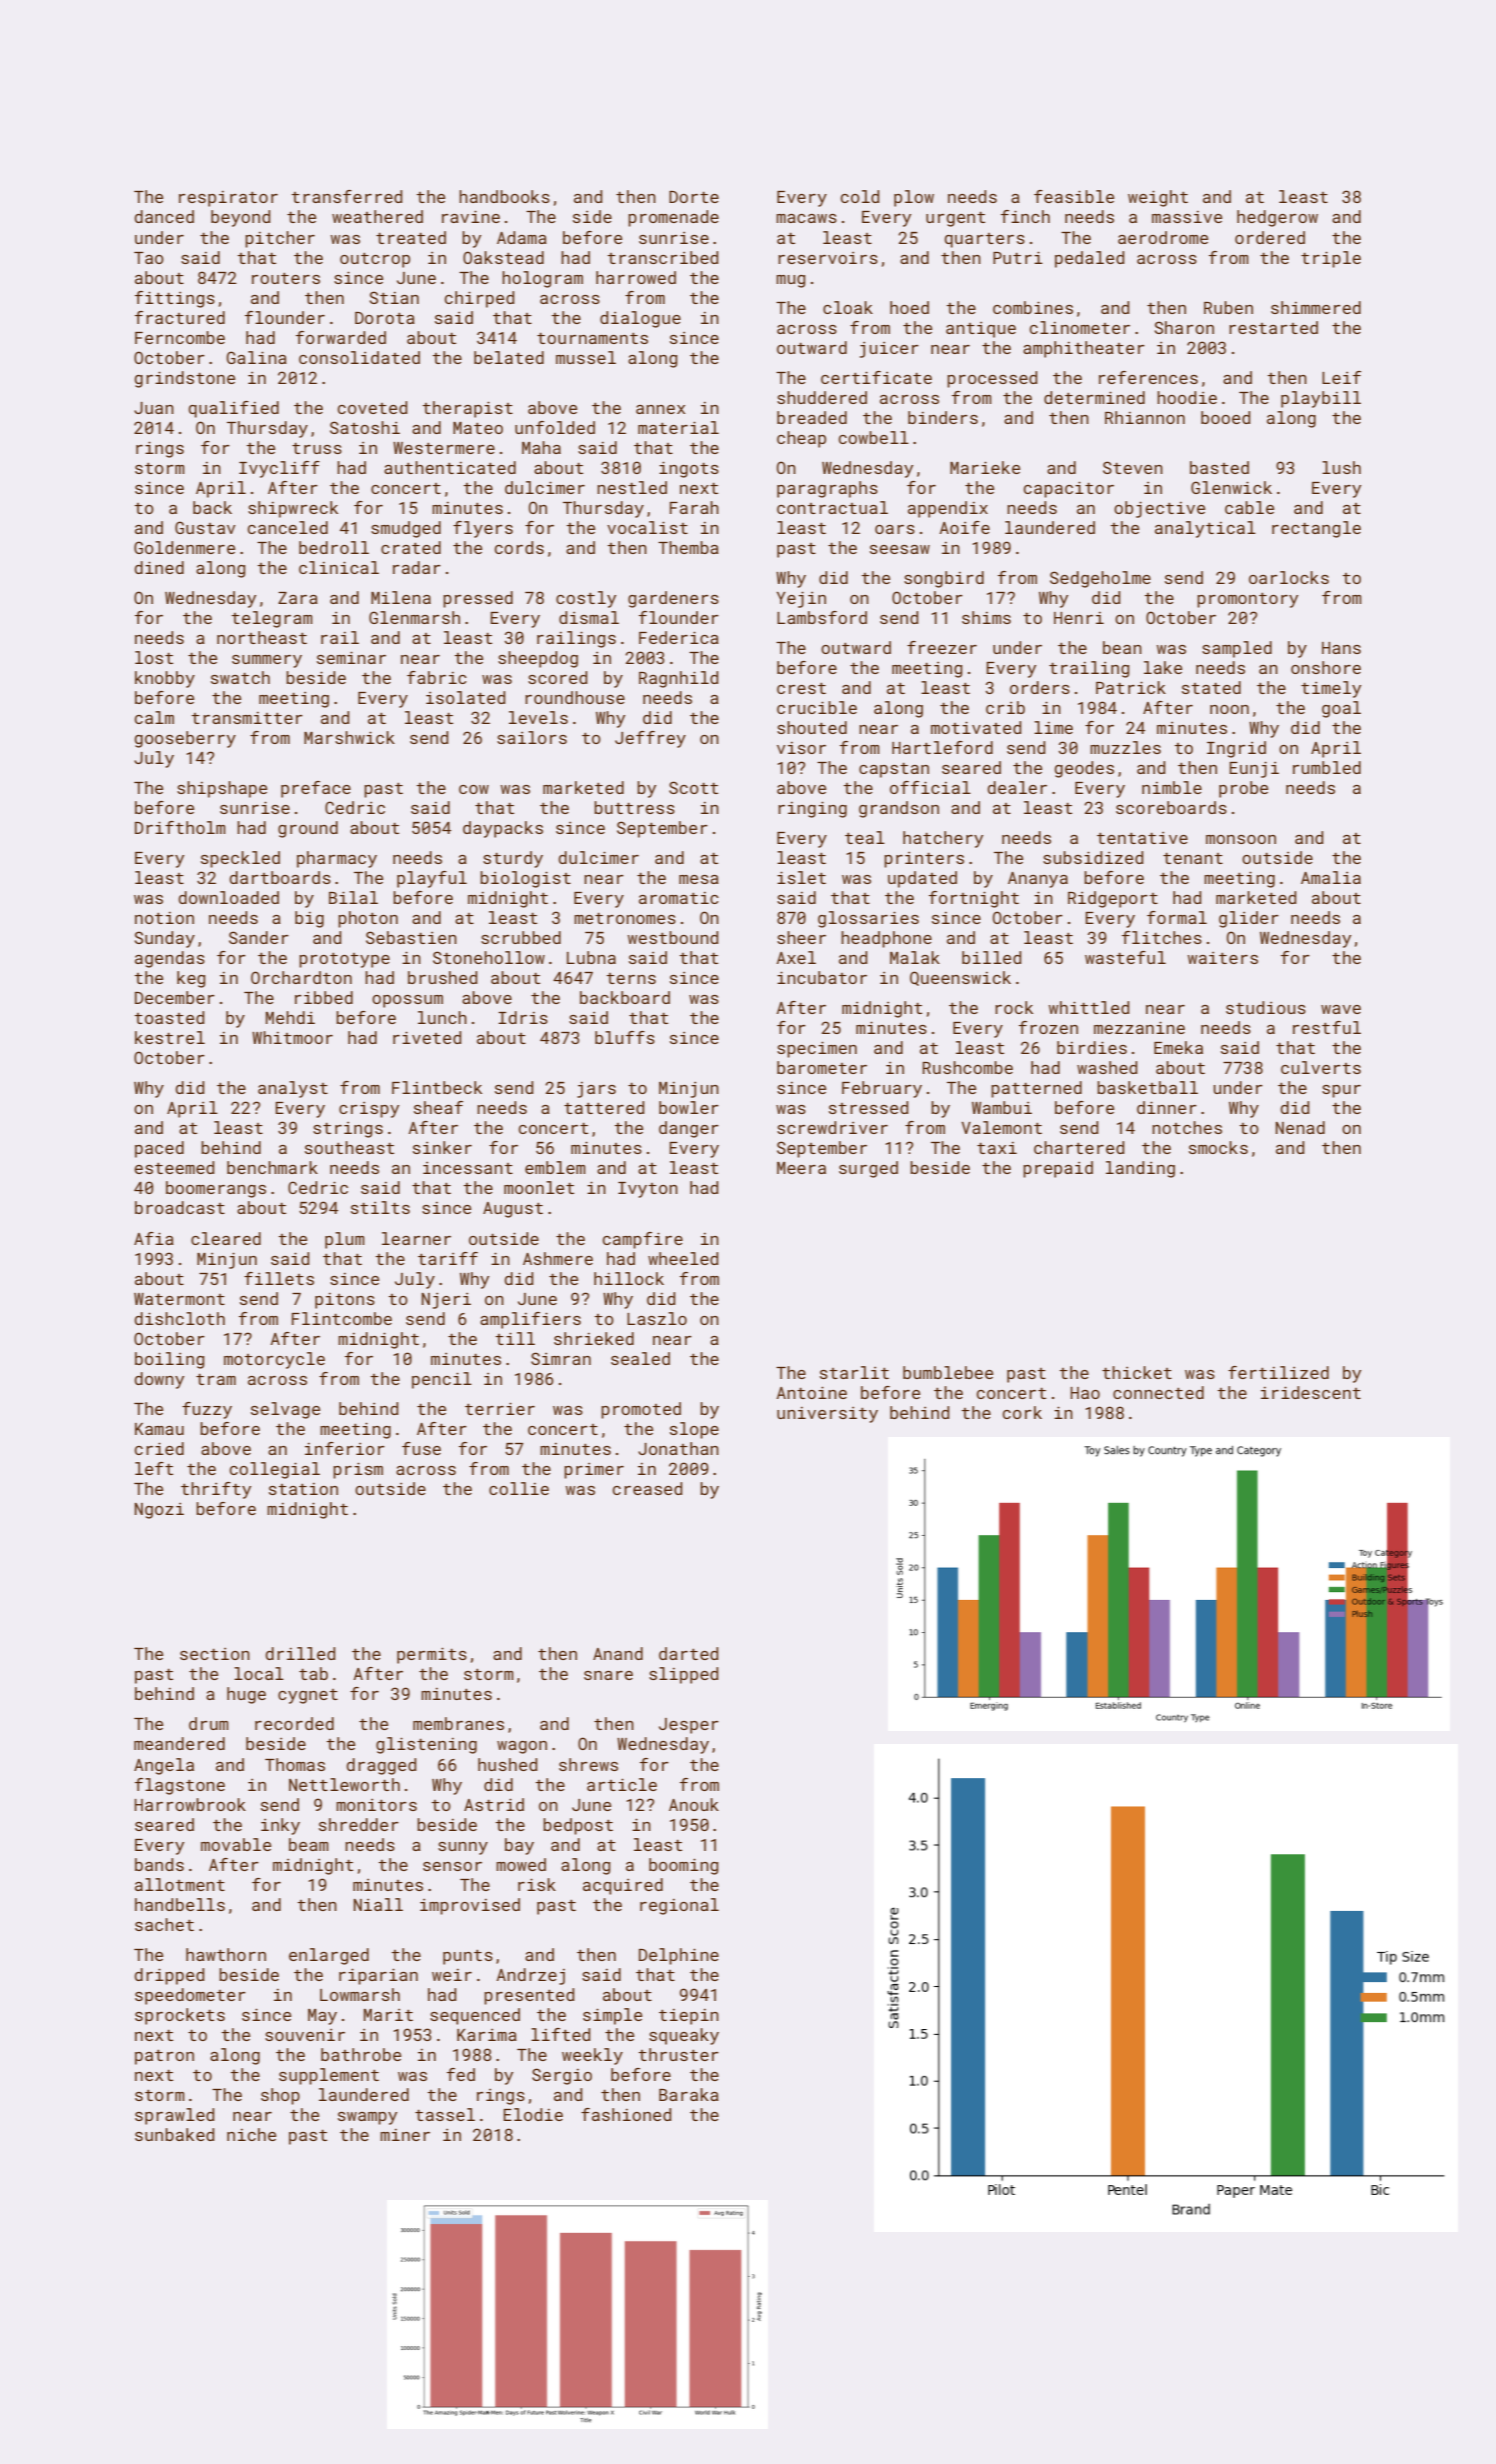  What do you see at coordinates (539, 1187) in the page?
I see `moonlet` at bounding box center [539, 1187].
